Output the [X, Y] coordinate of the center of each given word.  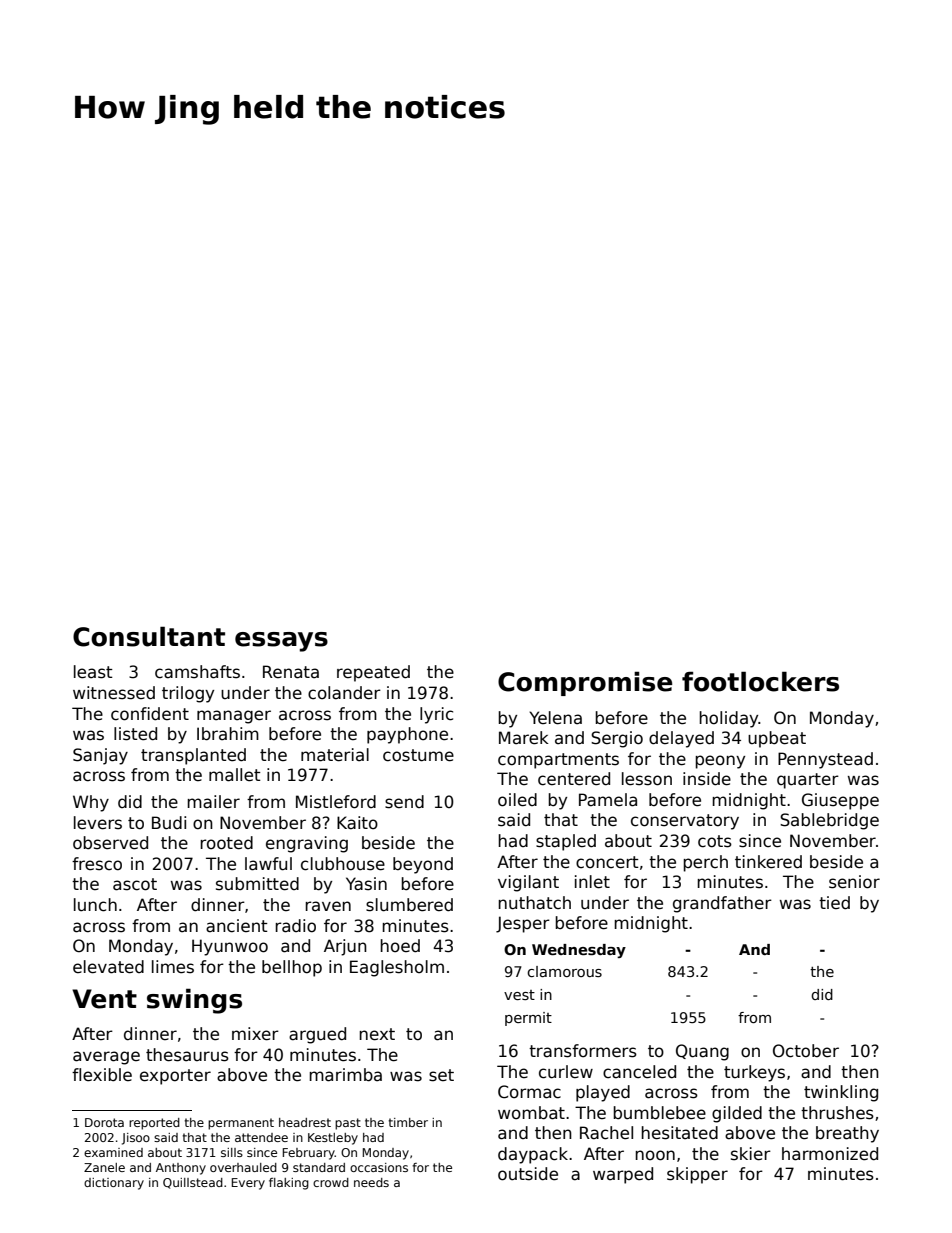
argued [317, 1035]
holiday [729, 719]
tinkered [768, 862]
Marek [524, 738]
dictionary [114, 1184]
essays [281, 642]
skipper [697, 1175]
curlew [566, 1072]
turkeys [754, 1073]
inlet [592, 882]
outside [528, 1174]
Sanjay [100, 756]
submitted [257, 884]
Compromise [585, 683]
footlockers [760, 681]
